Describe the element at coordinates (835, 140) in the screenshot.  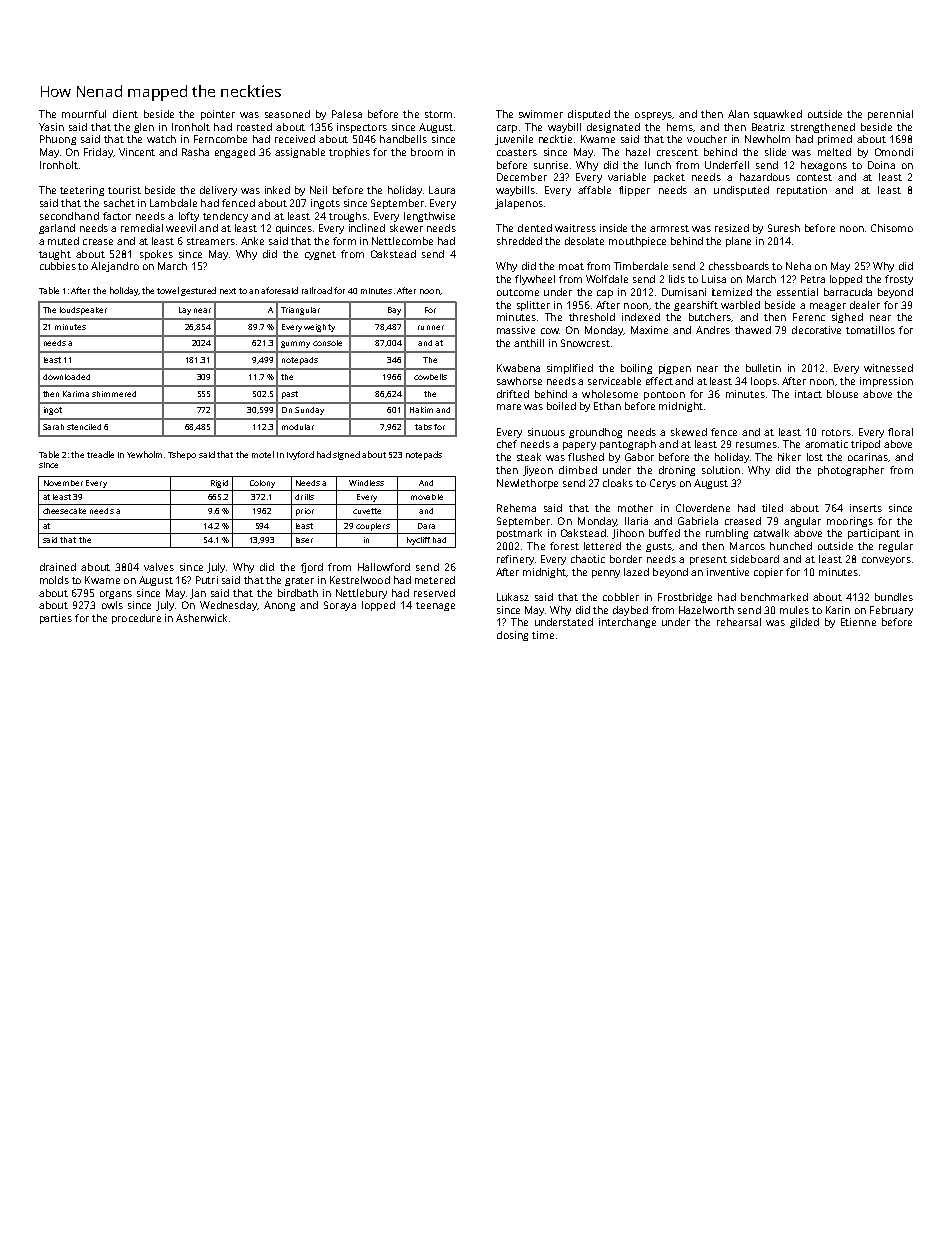
I see `primed` at that location.
